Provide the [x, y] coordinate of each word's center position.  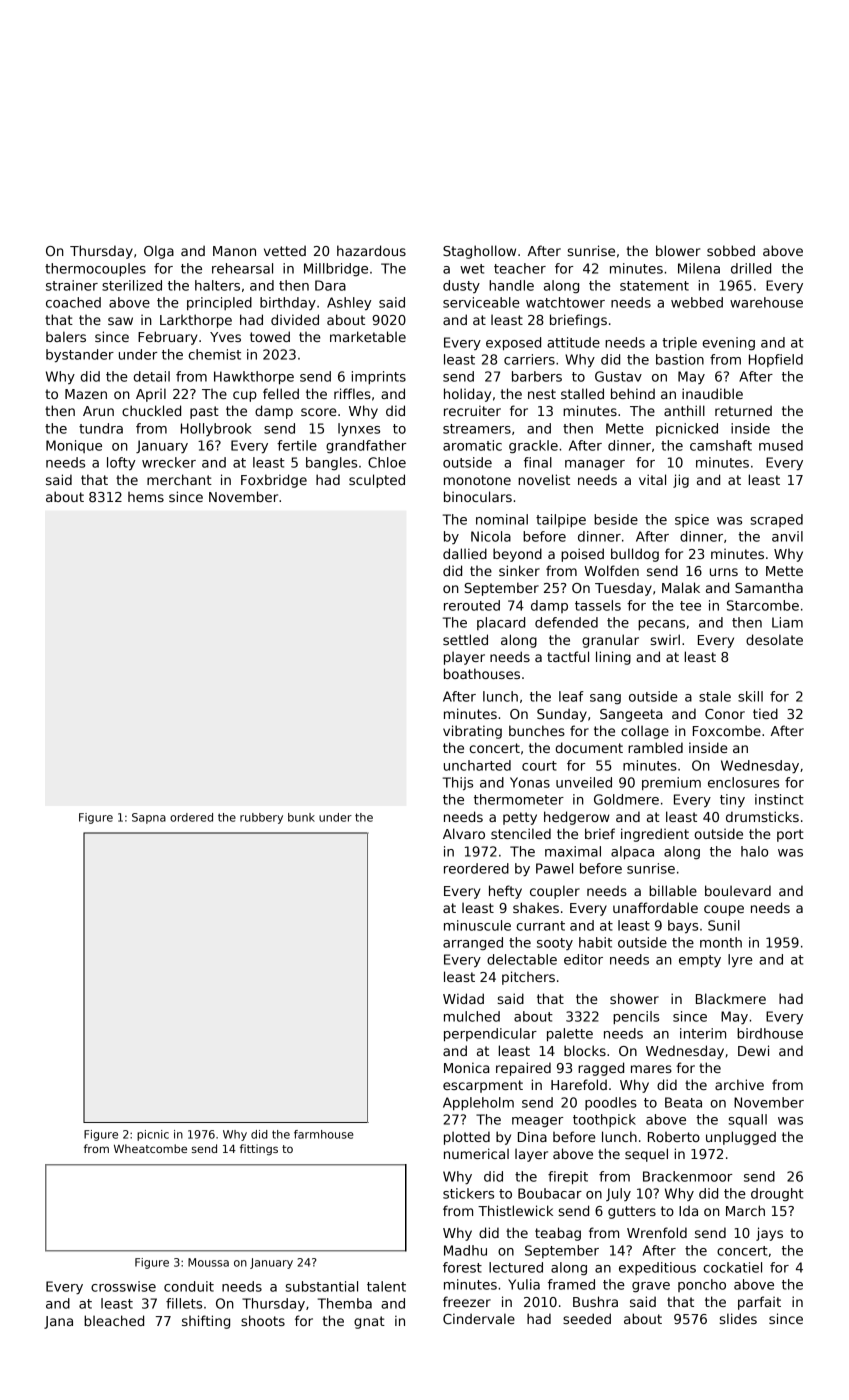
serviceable [481, 302]
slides [738, 1318]
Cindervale [479, 1318]
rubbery [261, 818]
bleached [114, 1320]
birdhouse [770, 1033]
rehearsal [242, 268]
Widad [463, 998]
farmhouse [324, 1134]
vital [652, 479]
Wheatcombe [150, 1148]
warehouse [766, 302]
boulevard [738, 890]
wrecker [169, 462]
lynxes [359, 430]
